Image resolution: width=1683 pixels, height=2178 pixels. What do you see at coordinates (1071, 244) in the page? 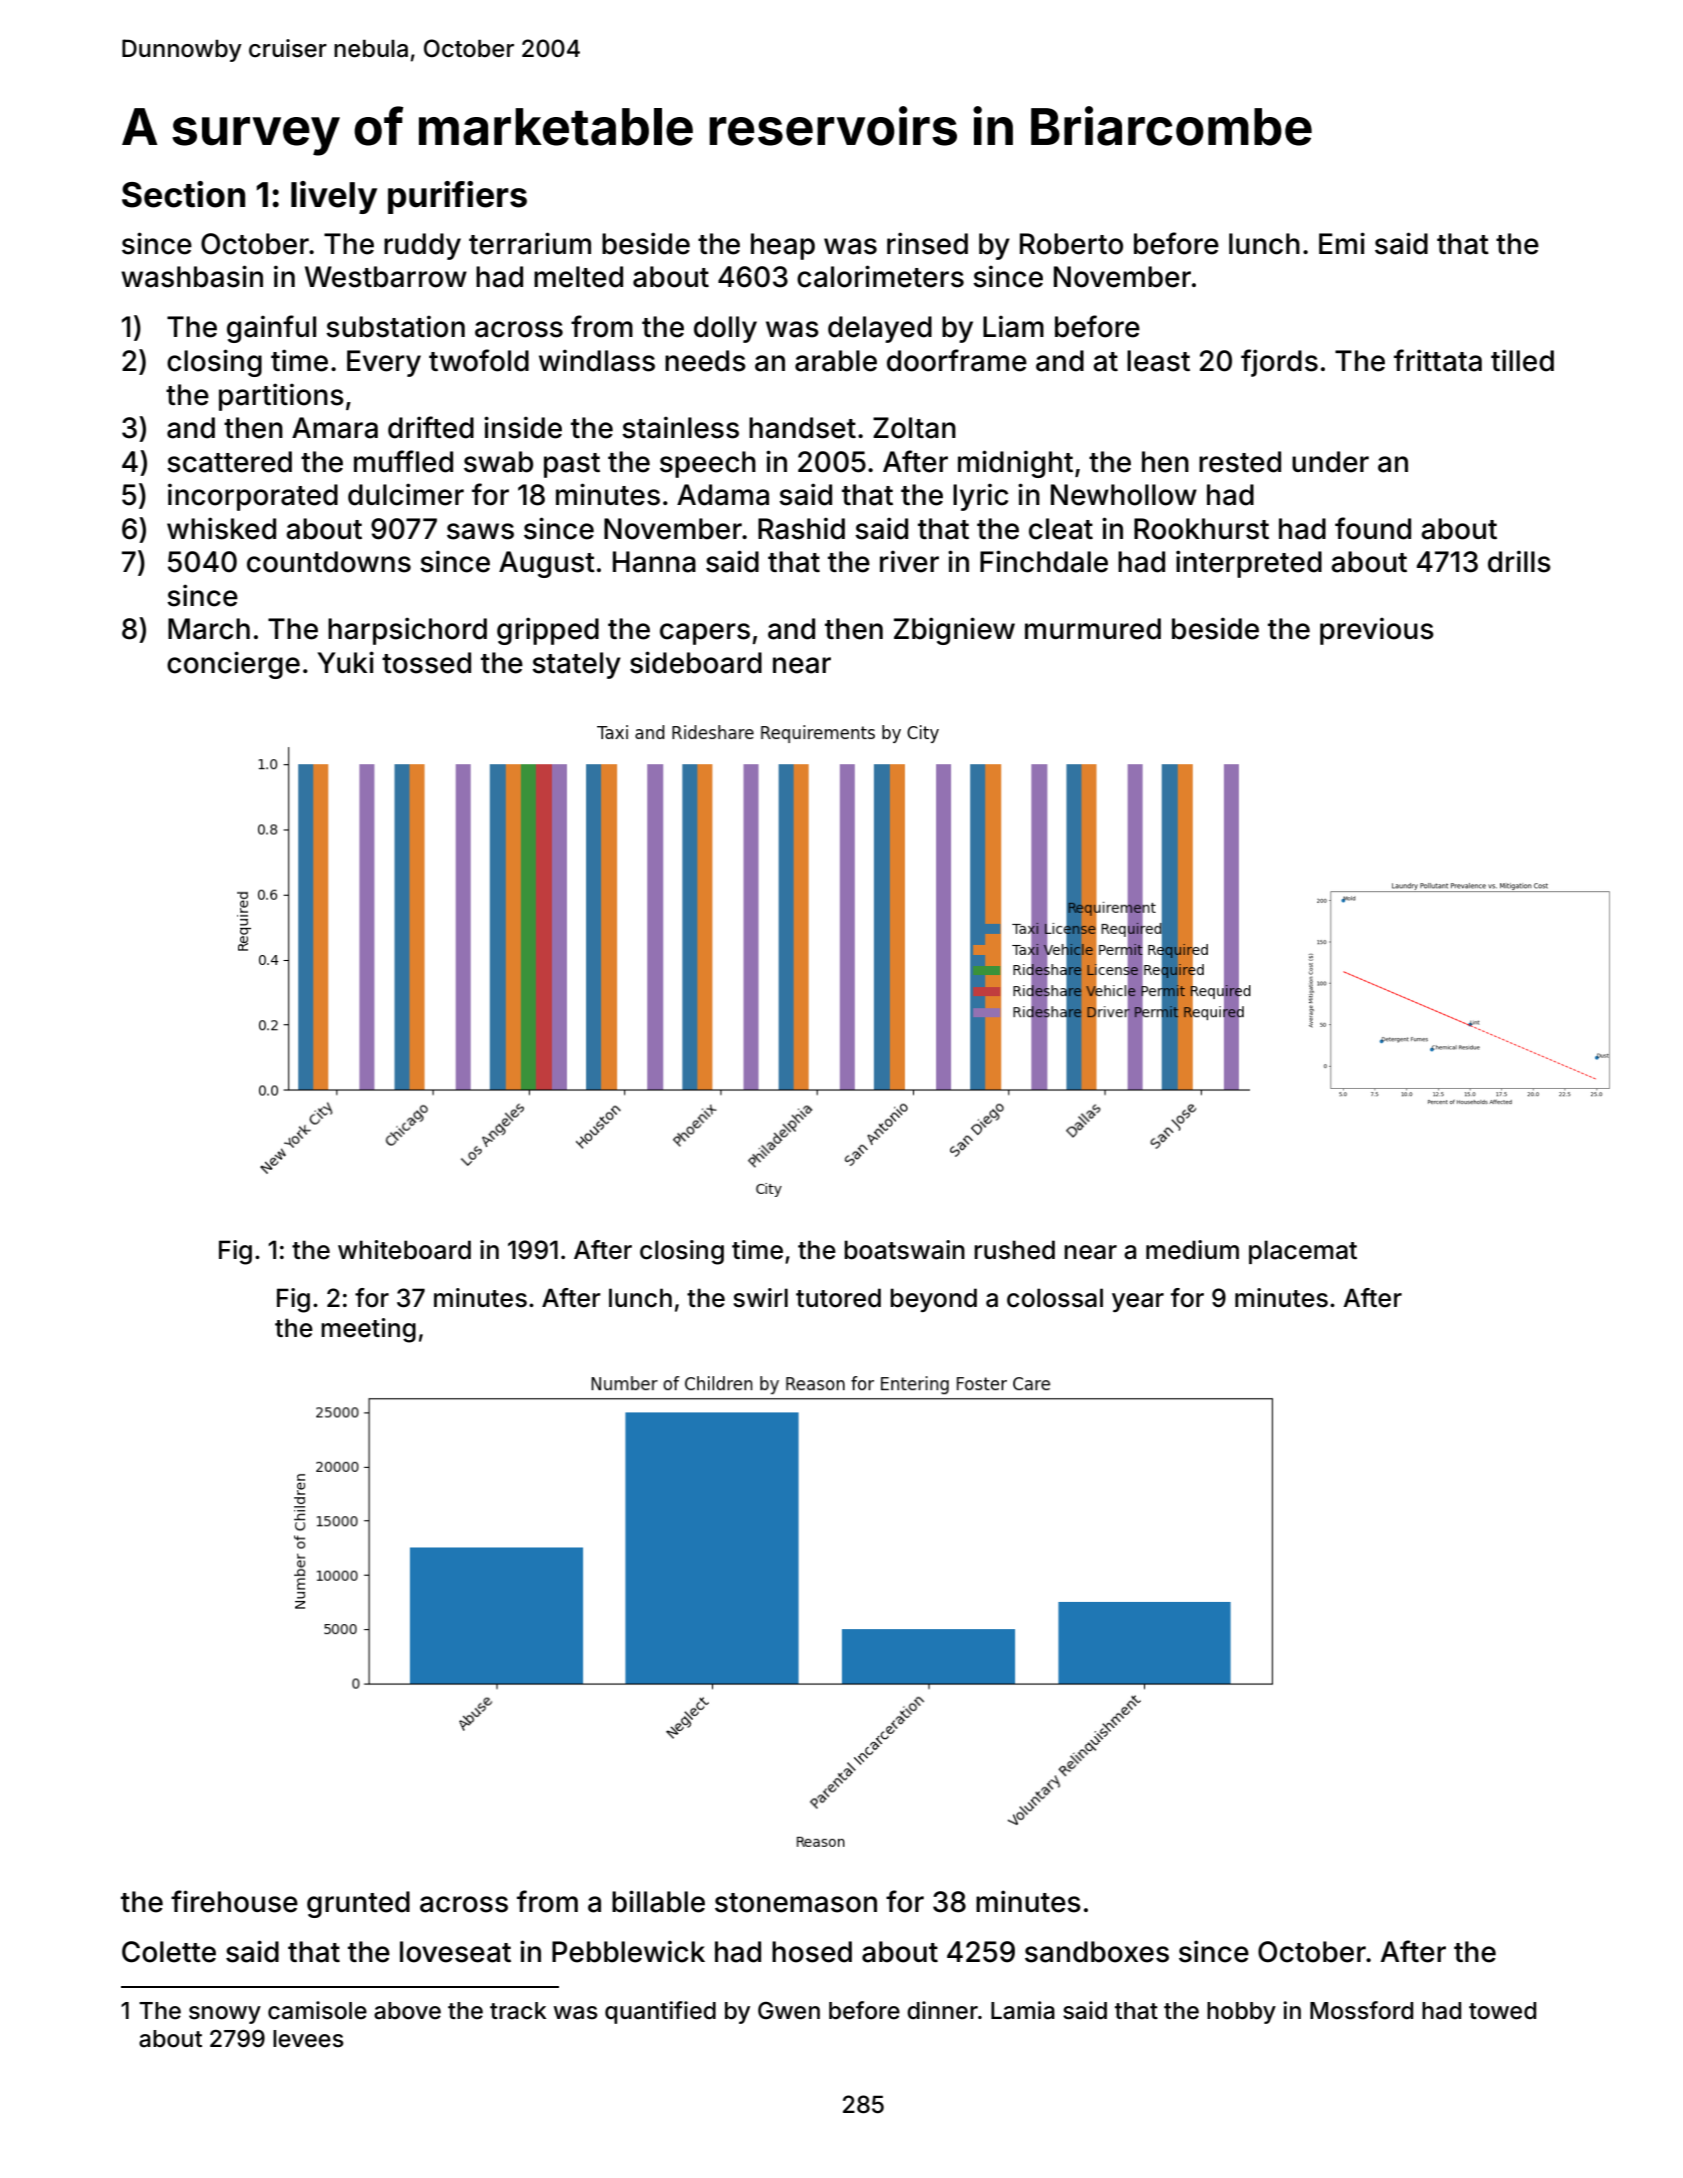
I see `Roberto` at bounding box center [1071, 244].
